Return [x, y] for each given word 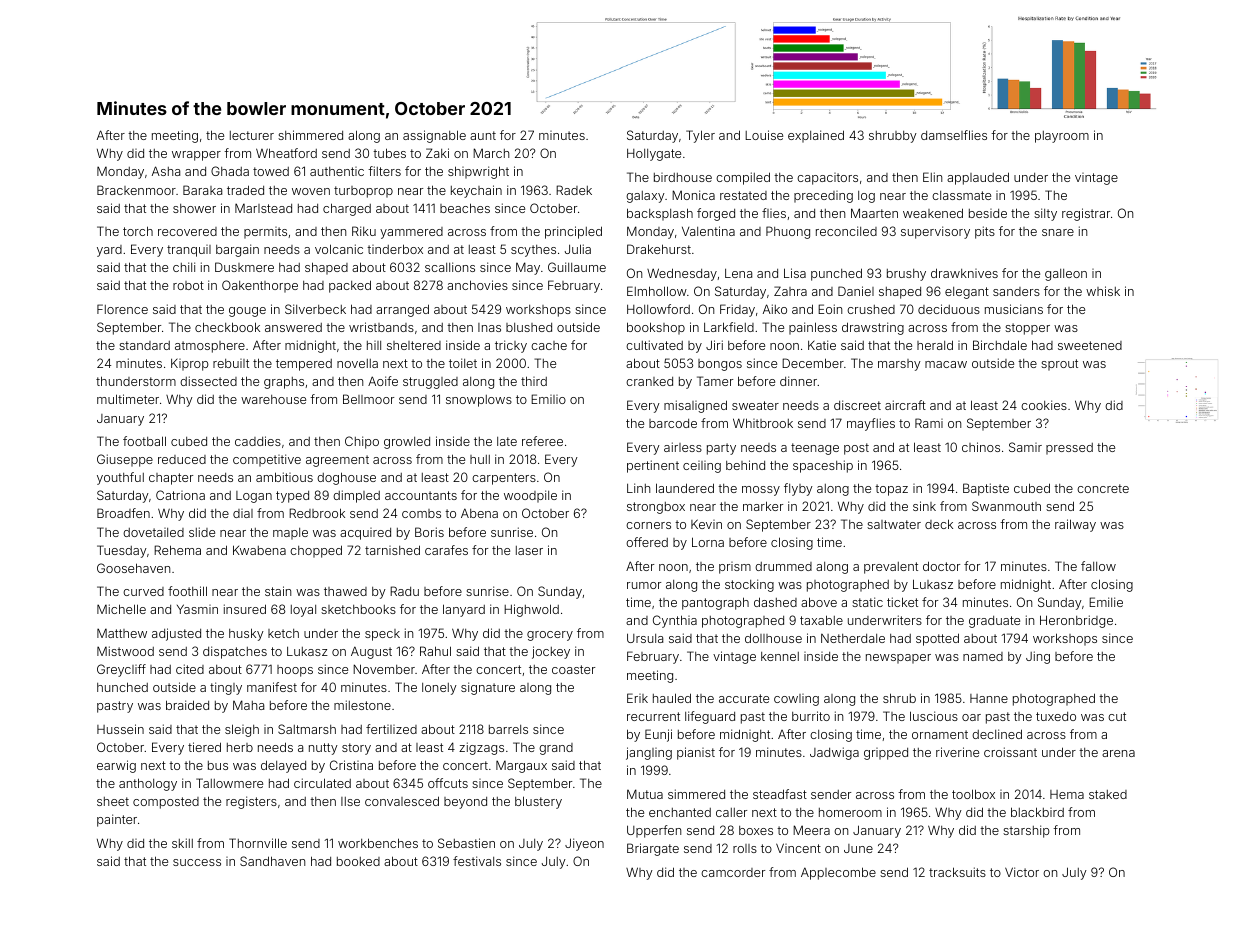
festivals [477, 861]
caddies [258, 441]
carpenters [504, 479]
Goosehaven [133, 568]
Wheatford [286, 153]
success [197, 862]
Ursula [645, 638]
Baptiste [986, 489]
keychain [476, 191]
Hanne [989, 698]
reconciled [846, 231]
